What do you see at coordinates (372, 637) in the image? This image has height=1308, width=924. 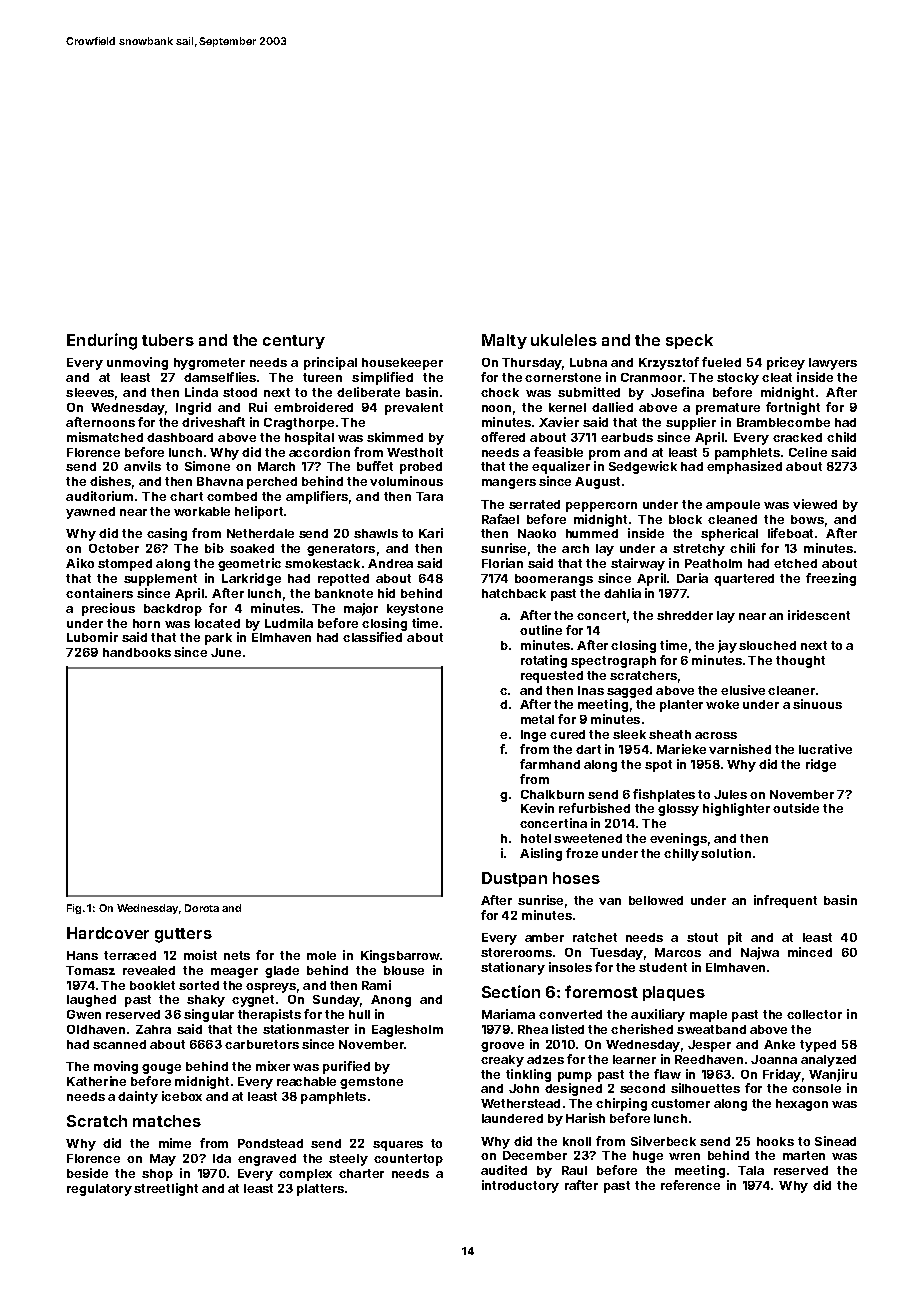 I see `classified` at bounding box center [372, 637].
